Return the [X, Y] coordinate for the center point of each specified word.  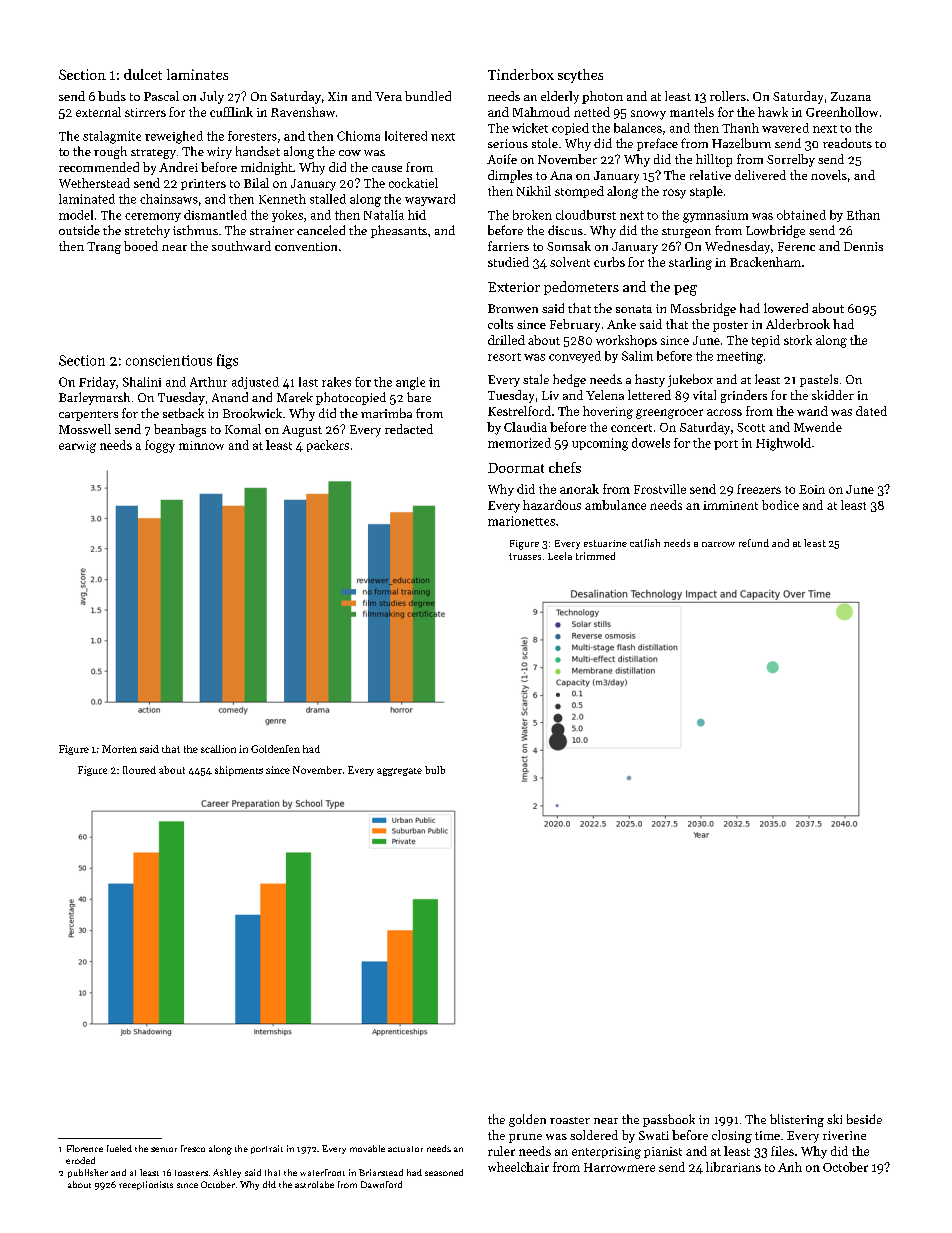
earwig [77, 447]
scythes [580, 76]
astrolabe [314, 1184]
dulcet [143, 74]
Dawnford [381, 1184]
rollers [728, 96]
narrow [718, 544]
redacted [409, 429]
